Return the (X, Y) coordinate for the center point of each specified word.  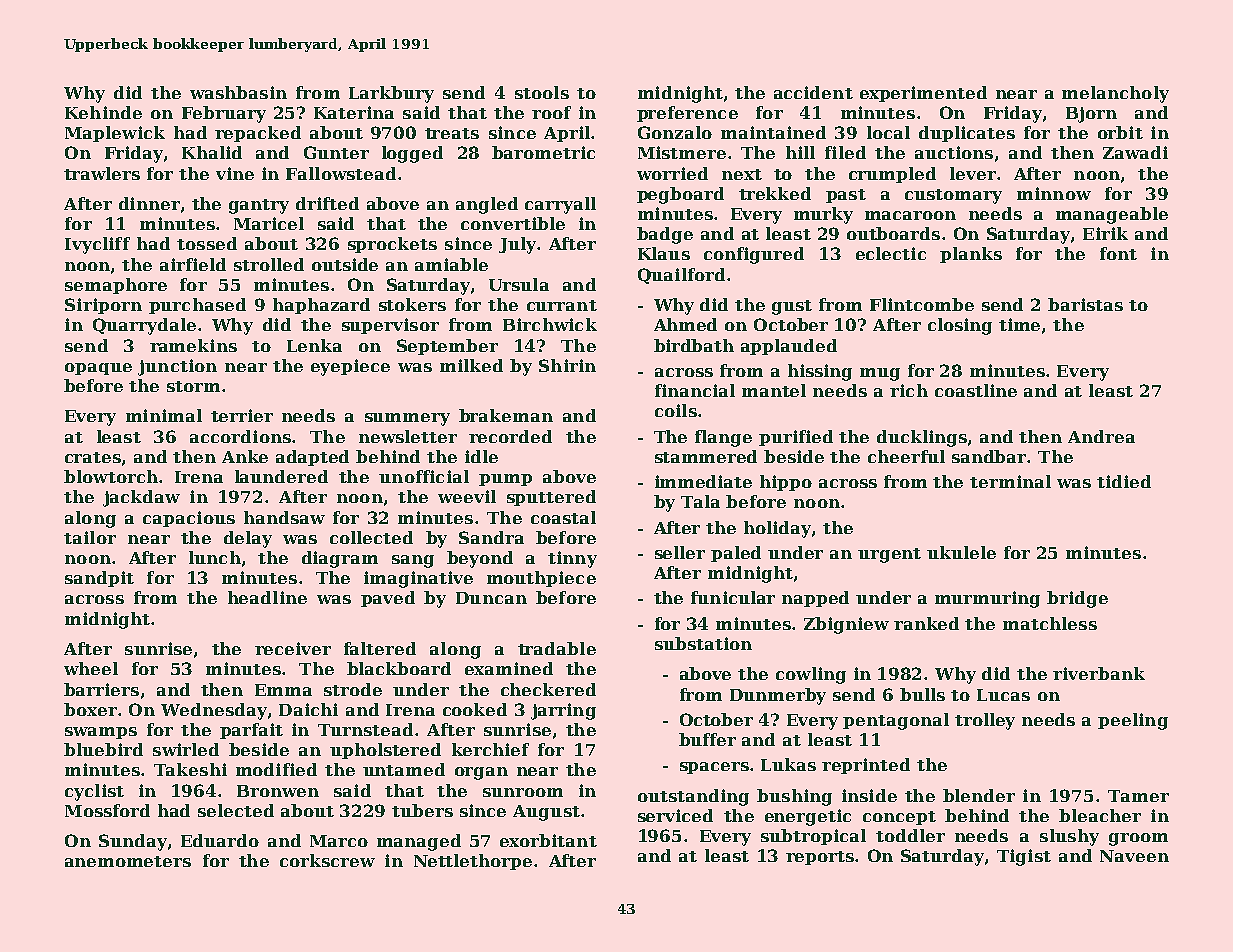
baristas (1085, 304)
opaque (98, 369)
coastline (976, 390)
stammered (706, 456)
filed (845, 152)
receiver (293, 648)
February (224, 114)
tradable (557, 648)
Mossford (107, 810)
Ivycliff (97, 245)
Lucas (1003, 695)
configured (754, 255)
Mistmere (682, 152)
